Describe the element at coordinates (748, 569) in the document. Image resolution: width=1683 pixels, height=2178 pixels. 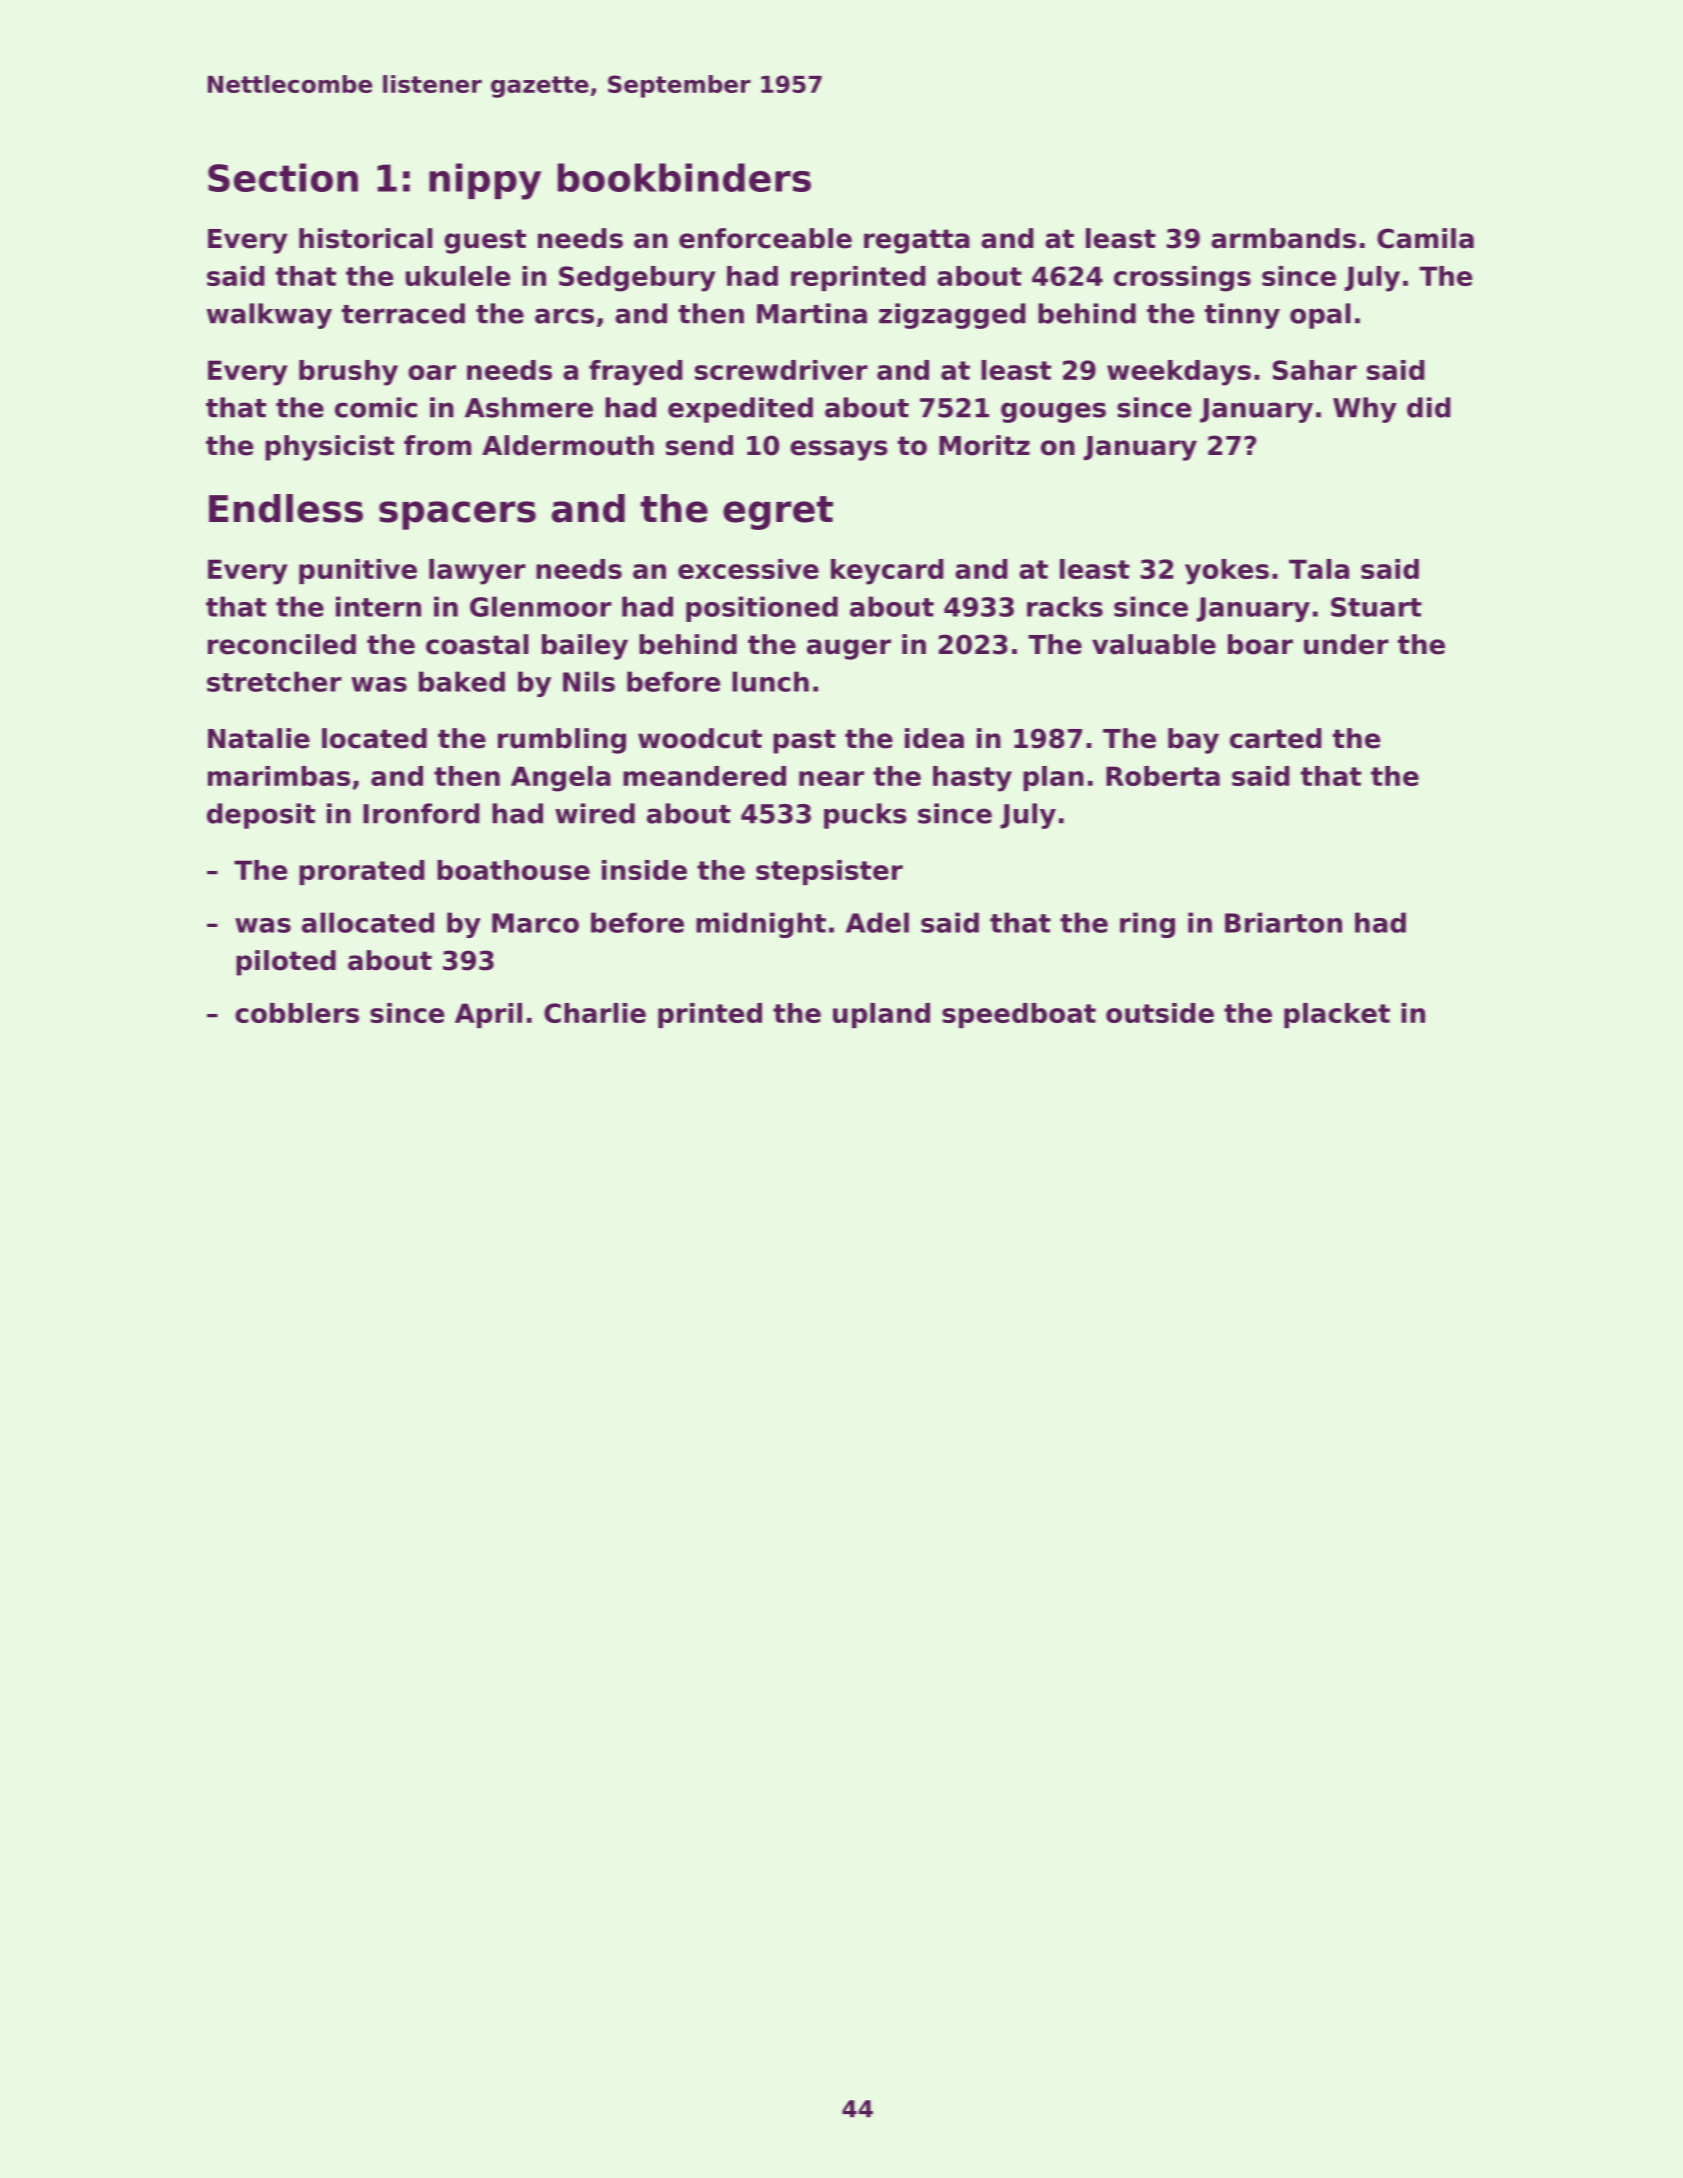
I see `excessive` at that location.
